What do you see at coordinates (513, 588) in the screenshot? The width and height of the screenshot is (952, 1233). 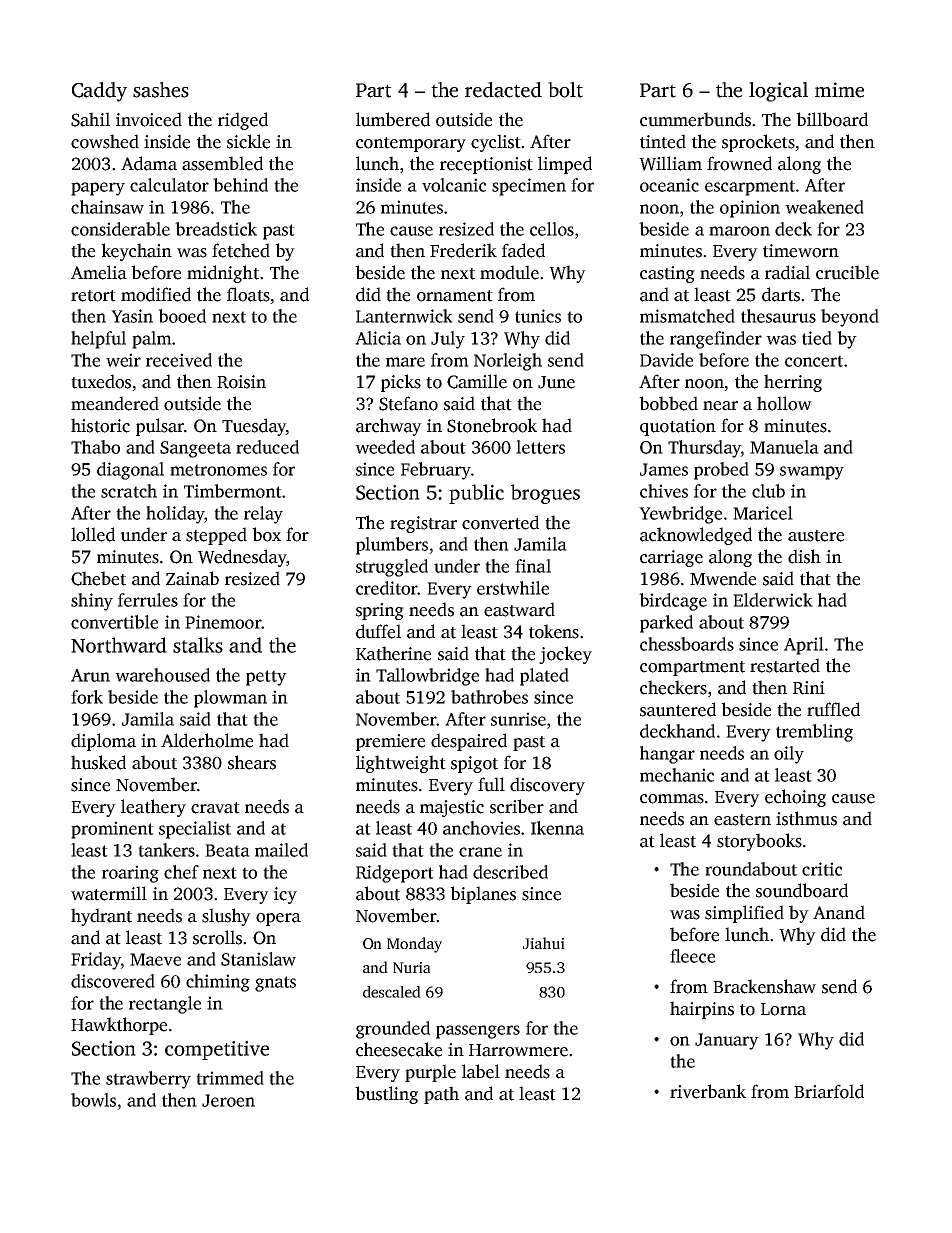 I see `erstwhile` at bounding box center [513, 588].
